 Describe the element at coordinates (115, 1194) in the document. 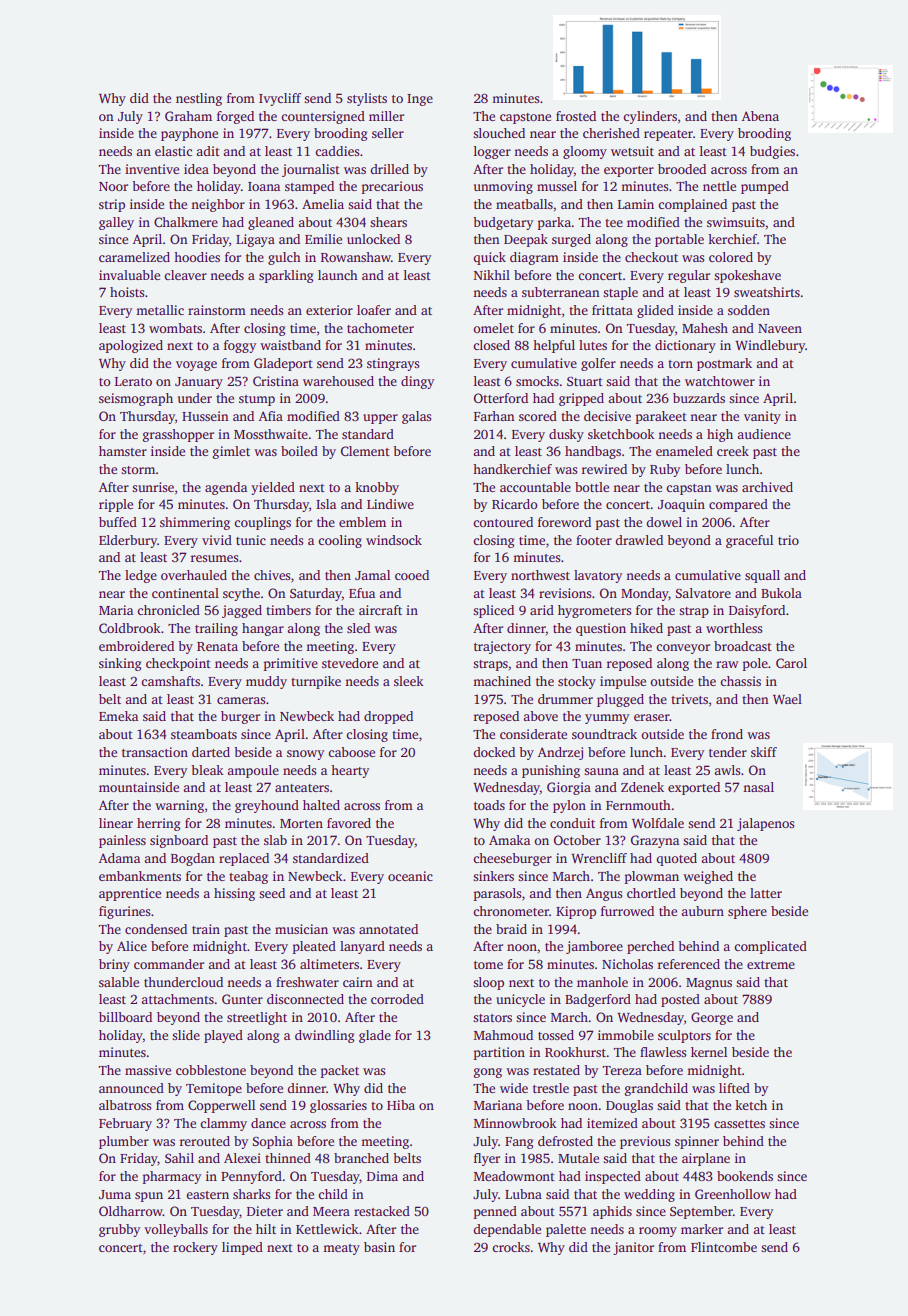

I see `Juma` at that location.
